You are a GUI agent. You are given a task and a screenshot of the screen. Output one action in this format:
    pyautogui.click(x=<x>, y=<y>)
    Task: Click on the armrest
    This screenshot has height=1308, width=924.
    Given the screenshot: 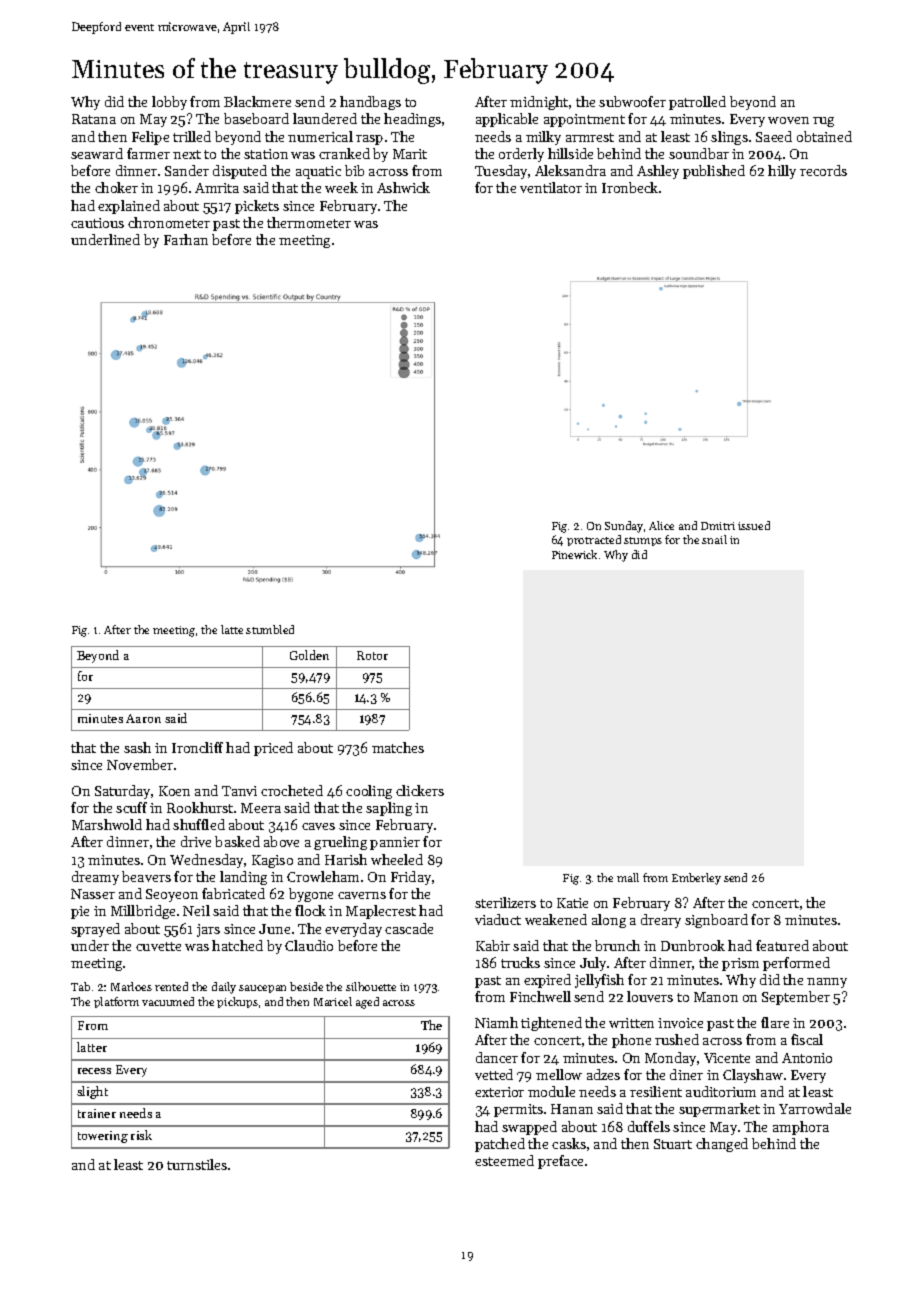 What is the action you would take?
    pyautogui.click(x=590, y=137)
